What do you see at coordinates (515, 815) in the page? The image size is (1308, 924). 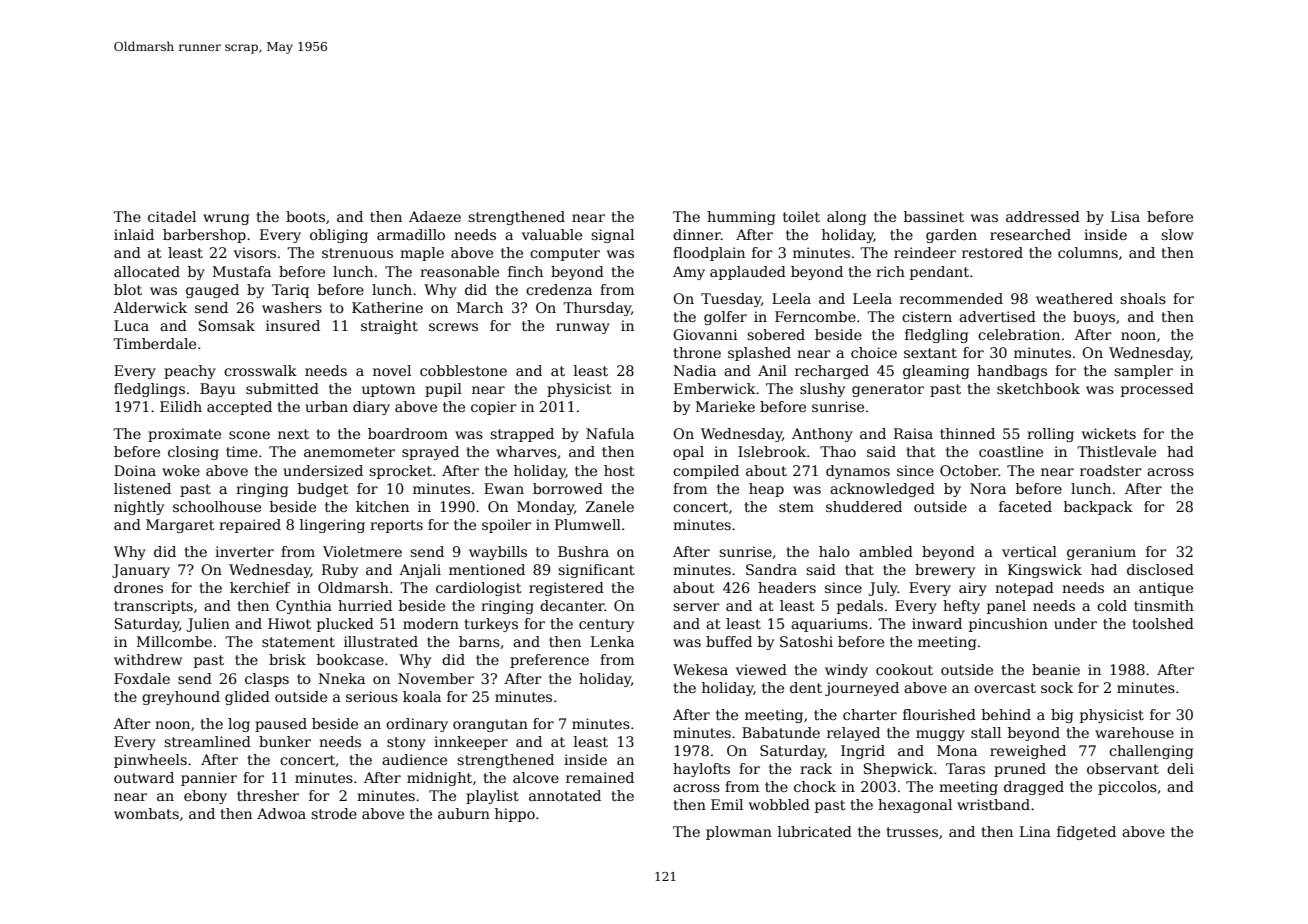 I see `hippo` at bounding box center [515, 815].
